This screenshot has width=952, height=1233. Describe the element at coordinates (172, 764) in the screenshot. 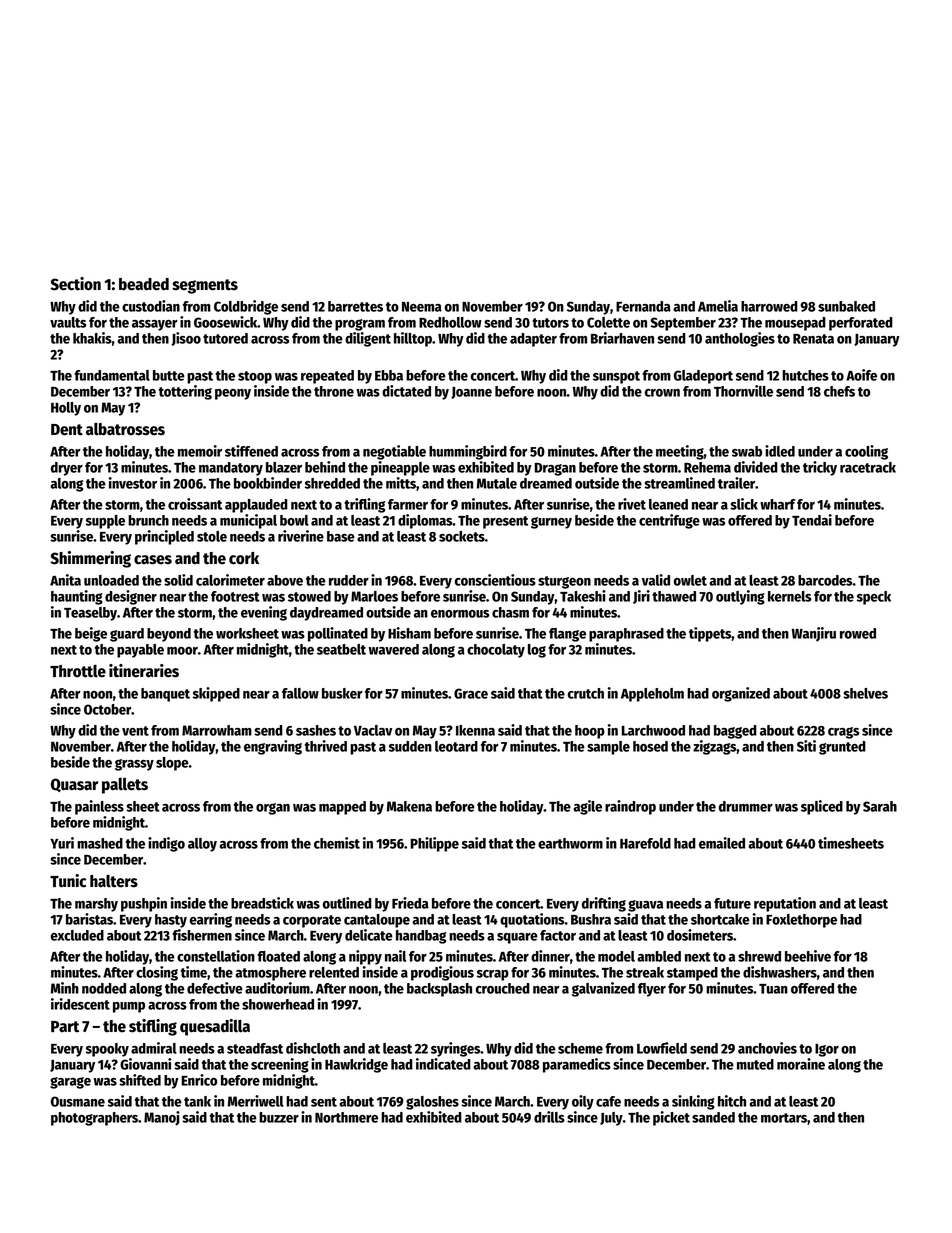

I see `slope` at that location.
